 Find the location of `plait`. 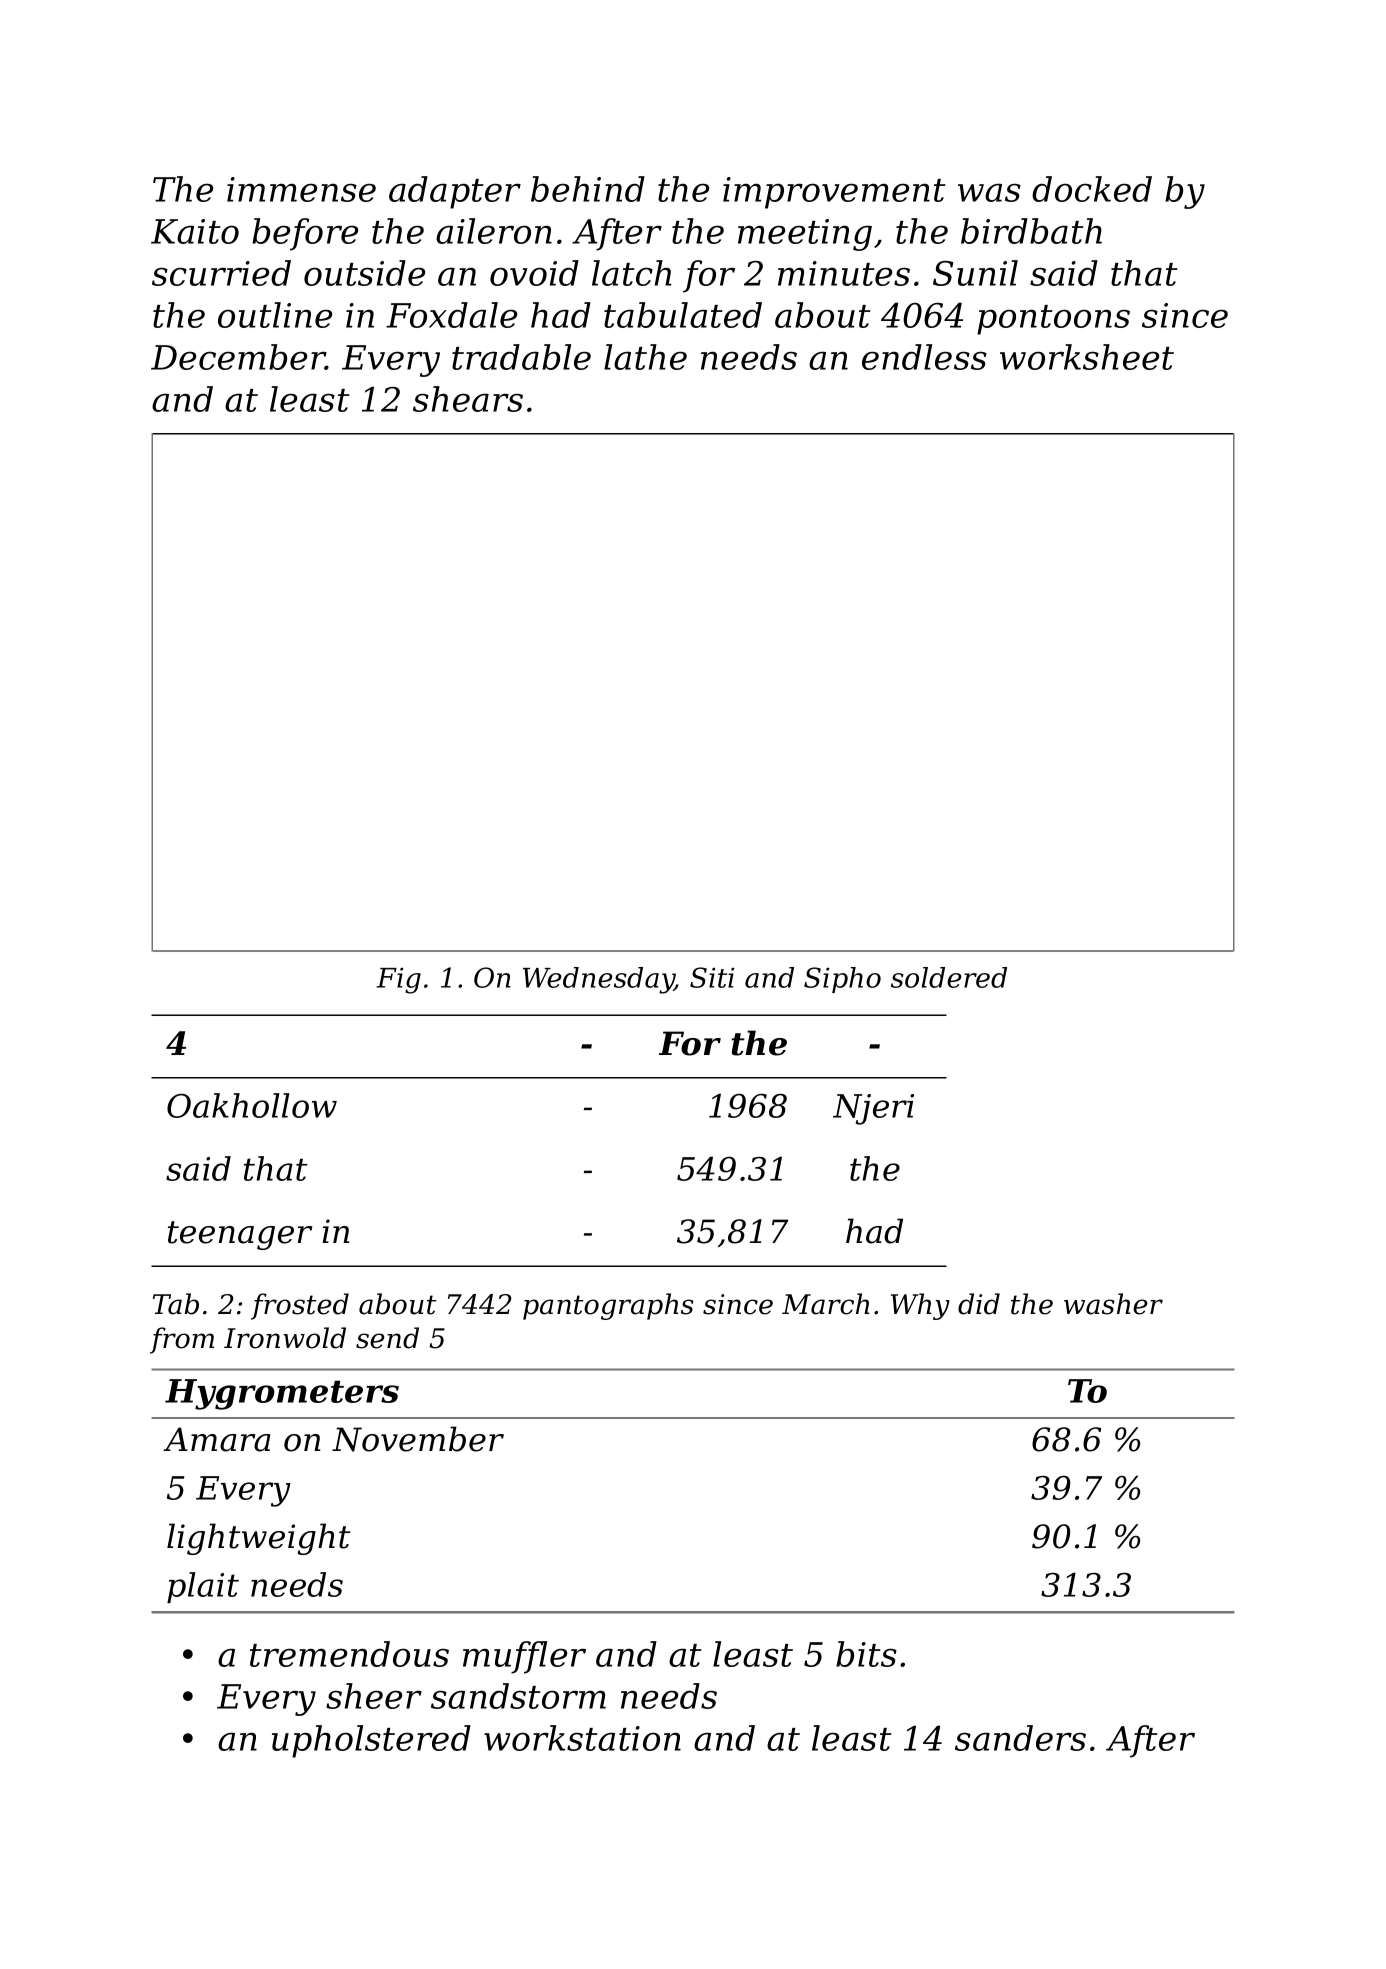

plait is located at coordinates (203, 1587).
